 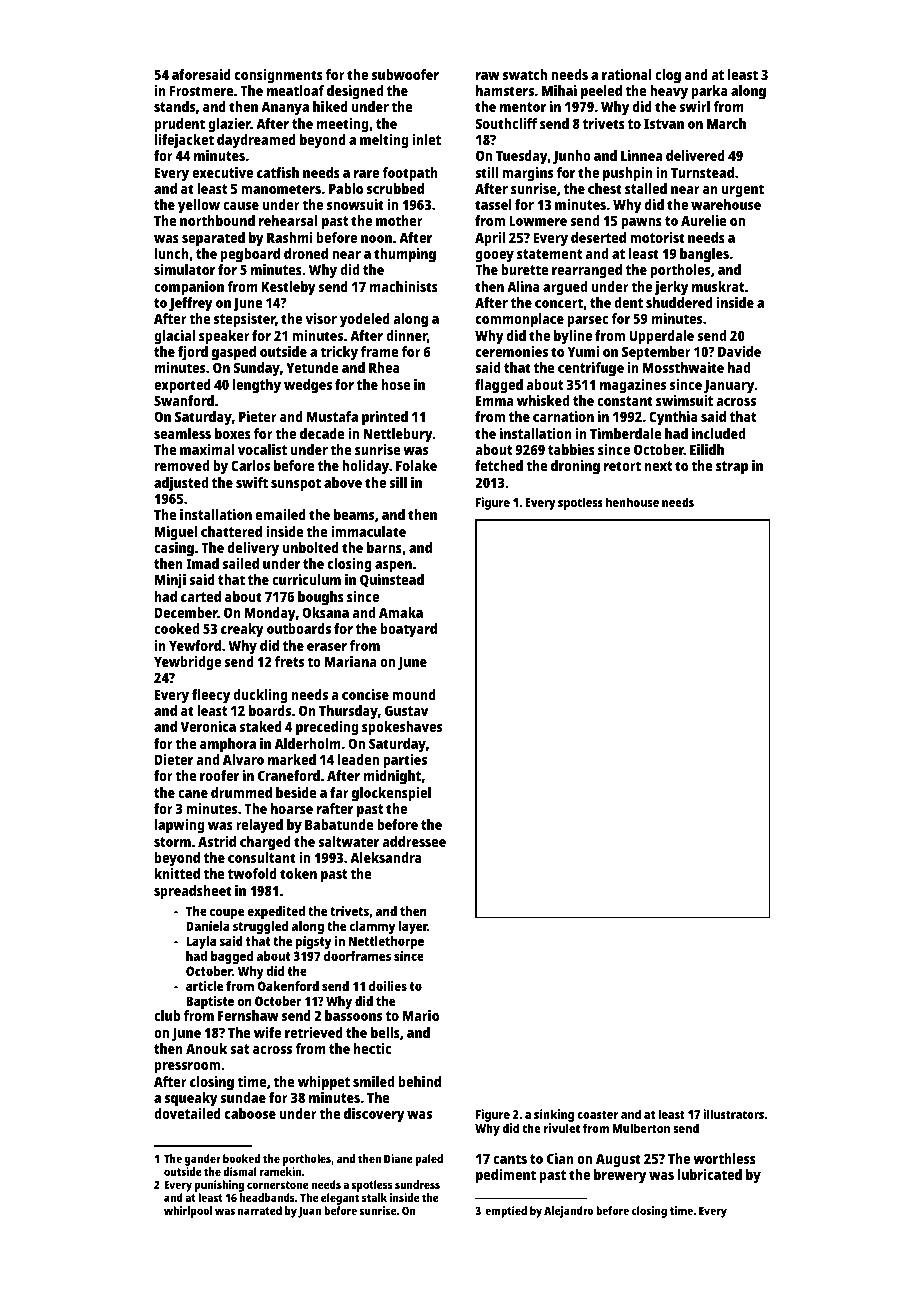 I want to click on flagged, so click(x=499, y=386).
